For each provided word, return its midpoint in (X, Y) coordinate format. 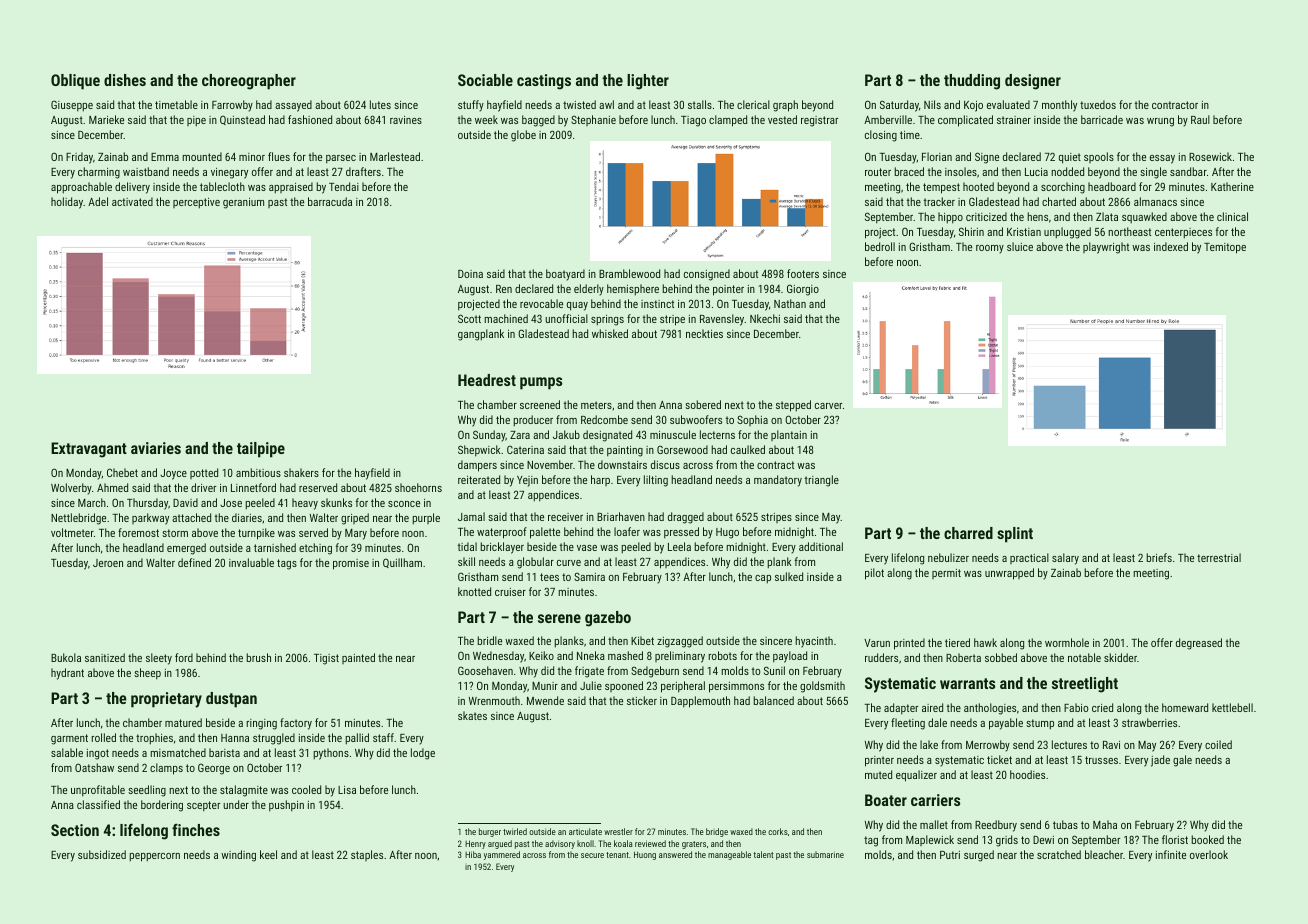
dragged (686, 518)
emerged (186, 549)
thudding (972, 82)
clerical (753, 104)
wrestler (618, 831)
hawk (985, 642)
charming (99, 173)
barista (224, 752)
